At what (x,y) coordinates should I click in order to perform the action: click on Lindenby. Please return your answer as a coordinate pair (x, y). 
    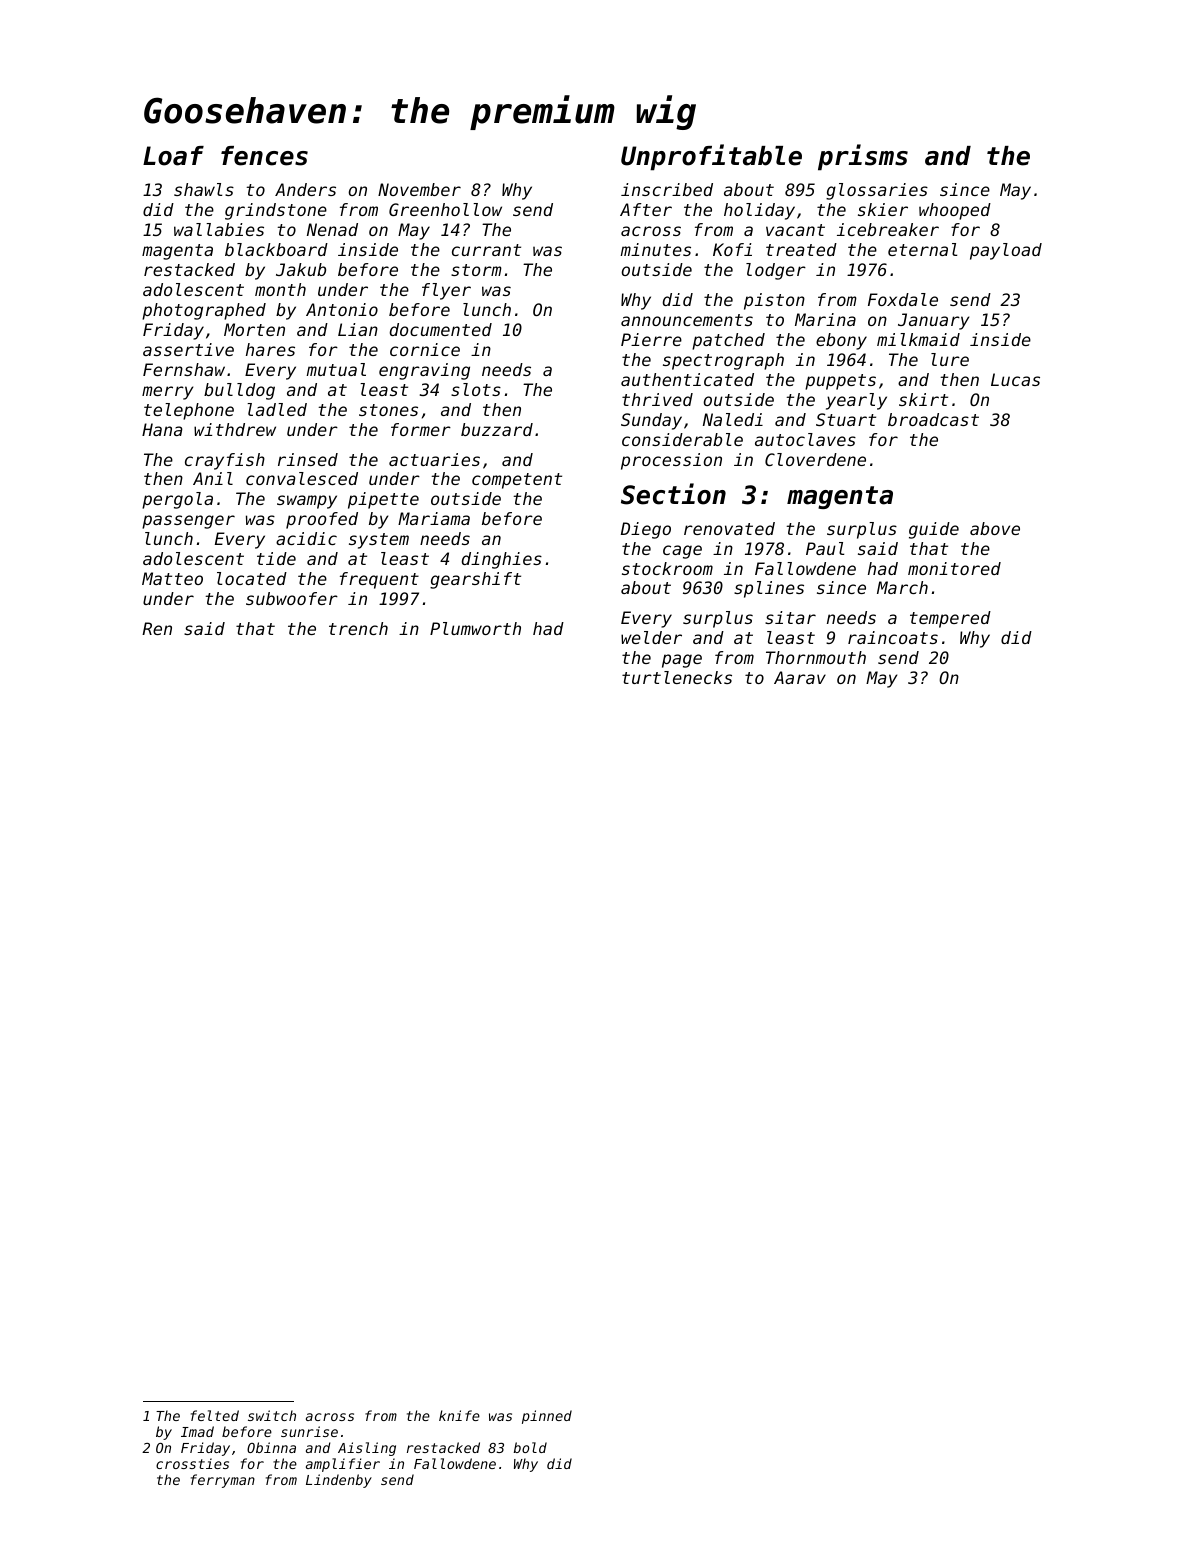
    Looking at the image, I should click on (339, 1481).
